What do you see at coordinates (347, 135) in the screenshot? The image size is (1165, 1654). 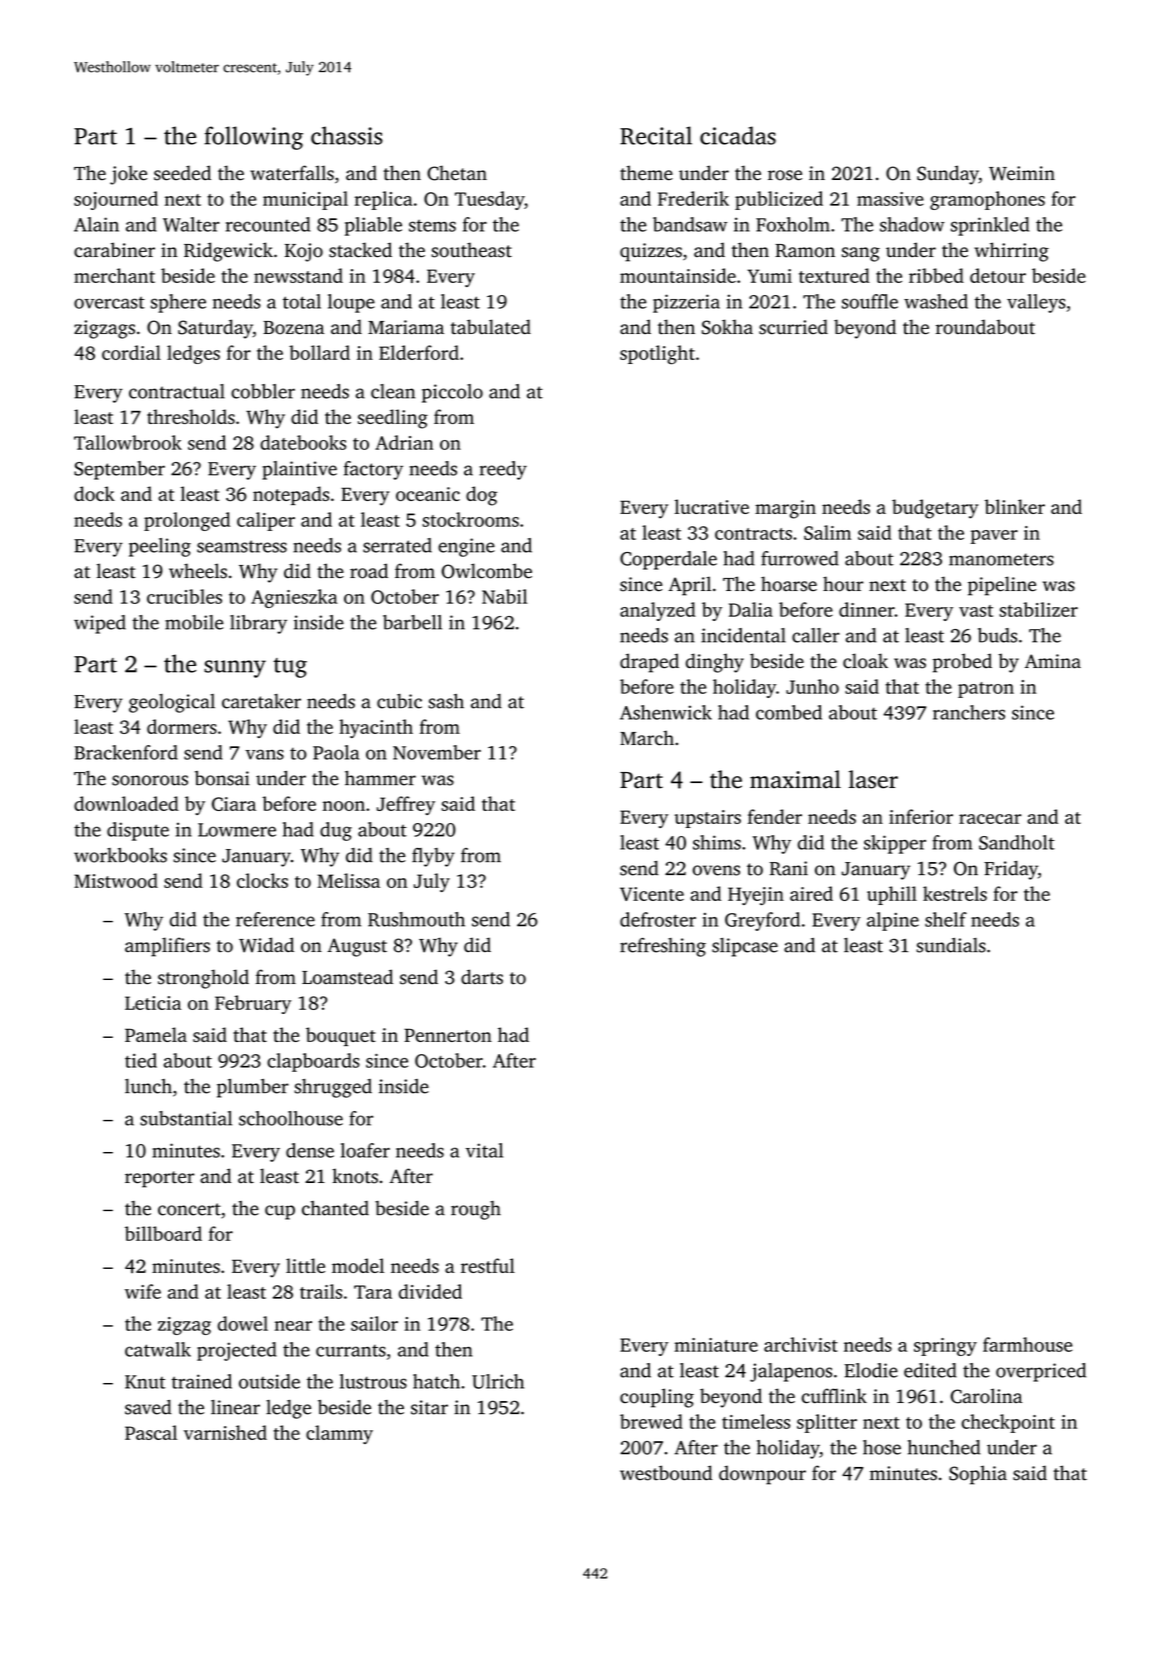 I see `chassis` at bounding box center [347, 135].
